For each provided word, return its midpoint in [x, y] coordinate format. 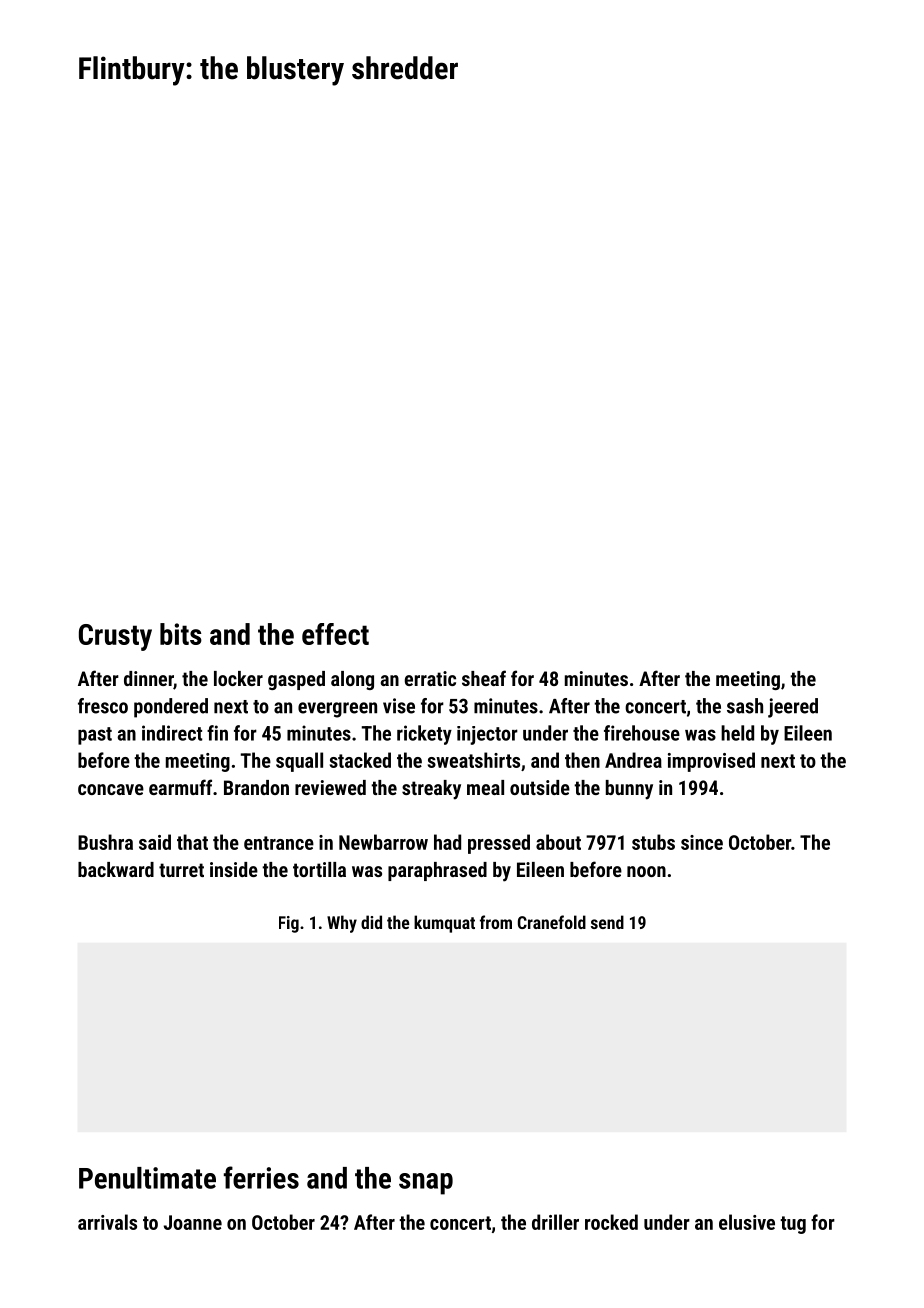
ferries [261, 1177]
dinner [149, 680]
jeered [793, 708]
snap [426, 1184]
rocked [611, 1222]
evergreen [337, 710]
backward [116, 869]
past [95, 736]
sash [745, 706]
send [607, 922]
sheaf [484, 678]
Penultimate [147, 1178]
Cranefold [552, 922]
